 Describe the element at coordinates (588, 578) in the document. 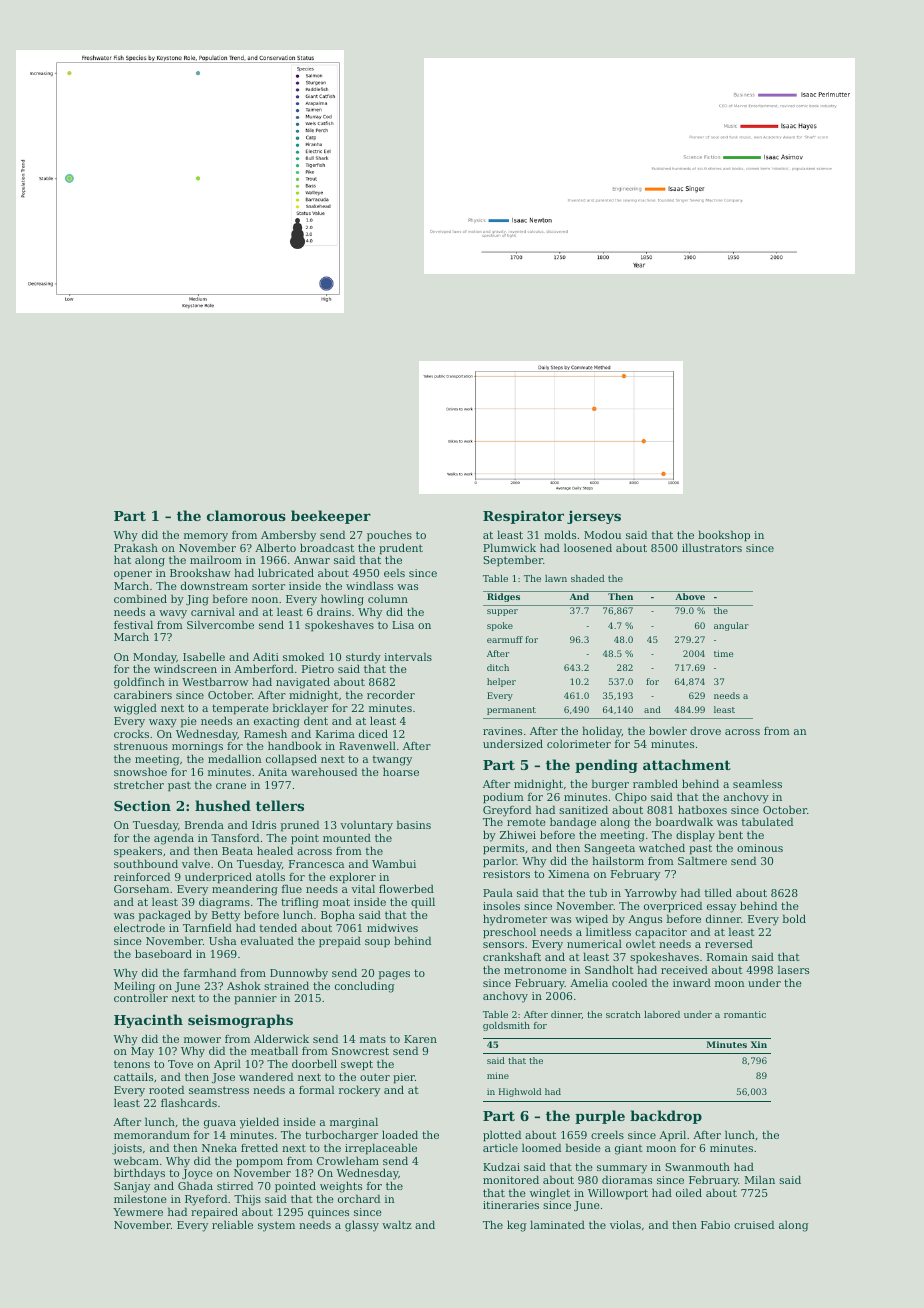

I see `shaded` at that location.
